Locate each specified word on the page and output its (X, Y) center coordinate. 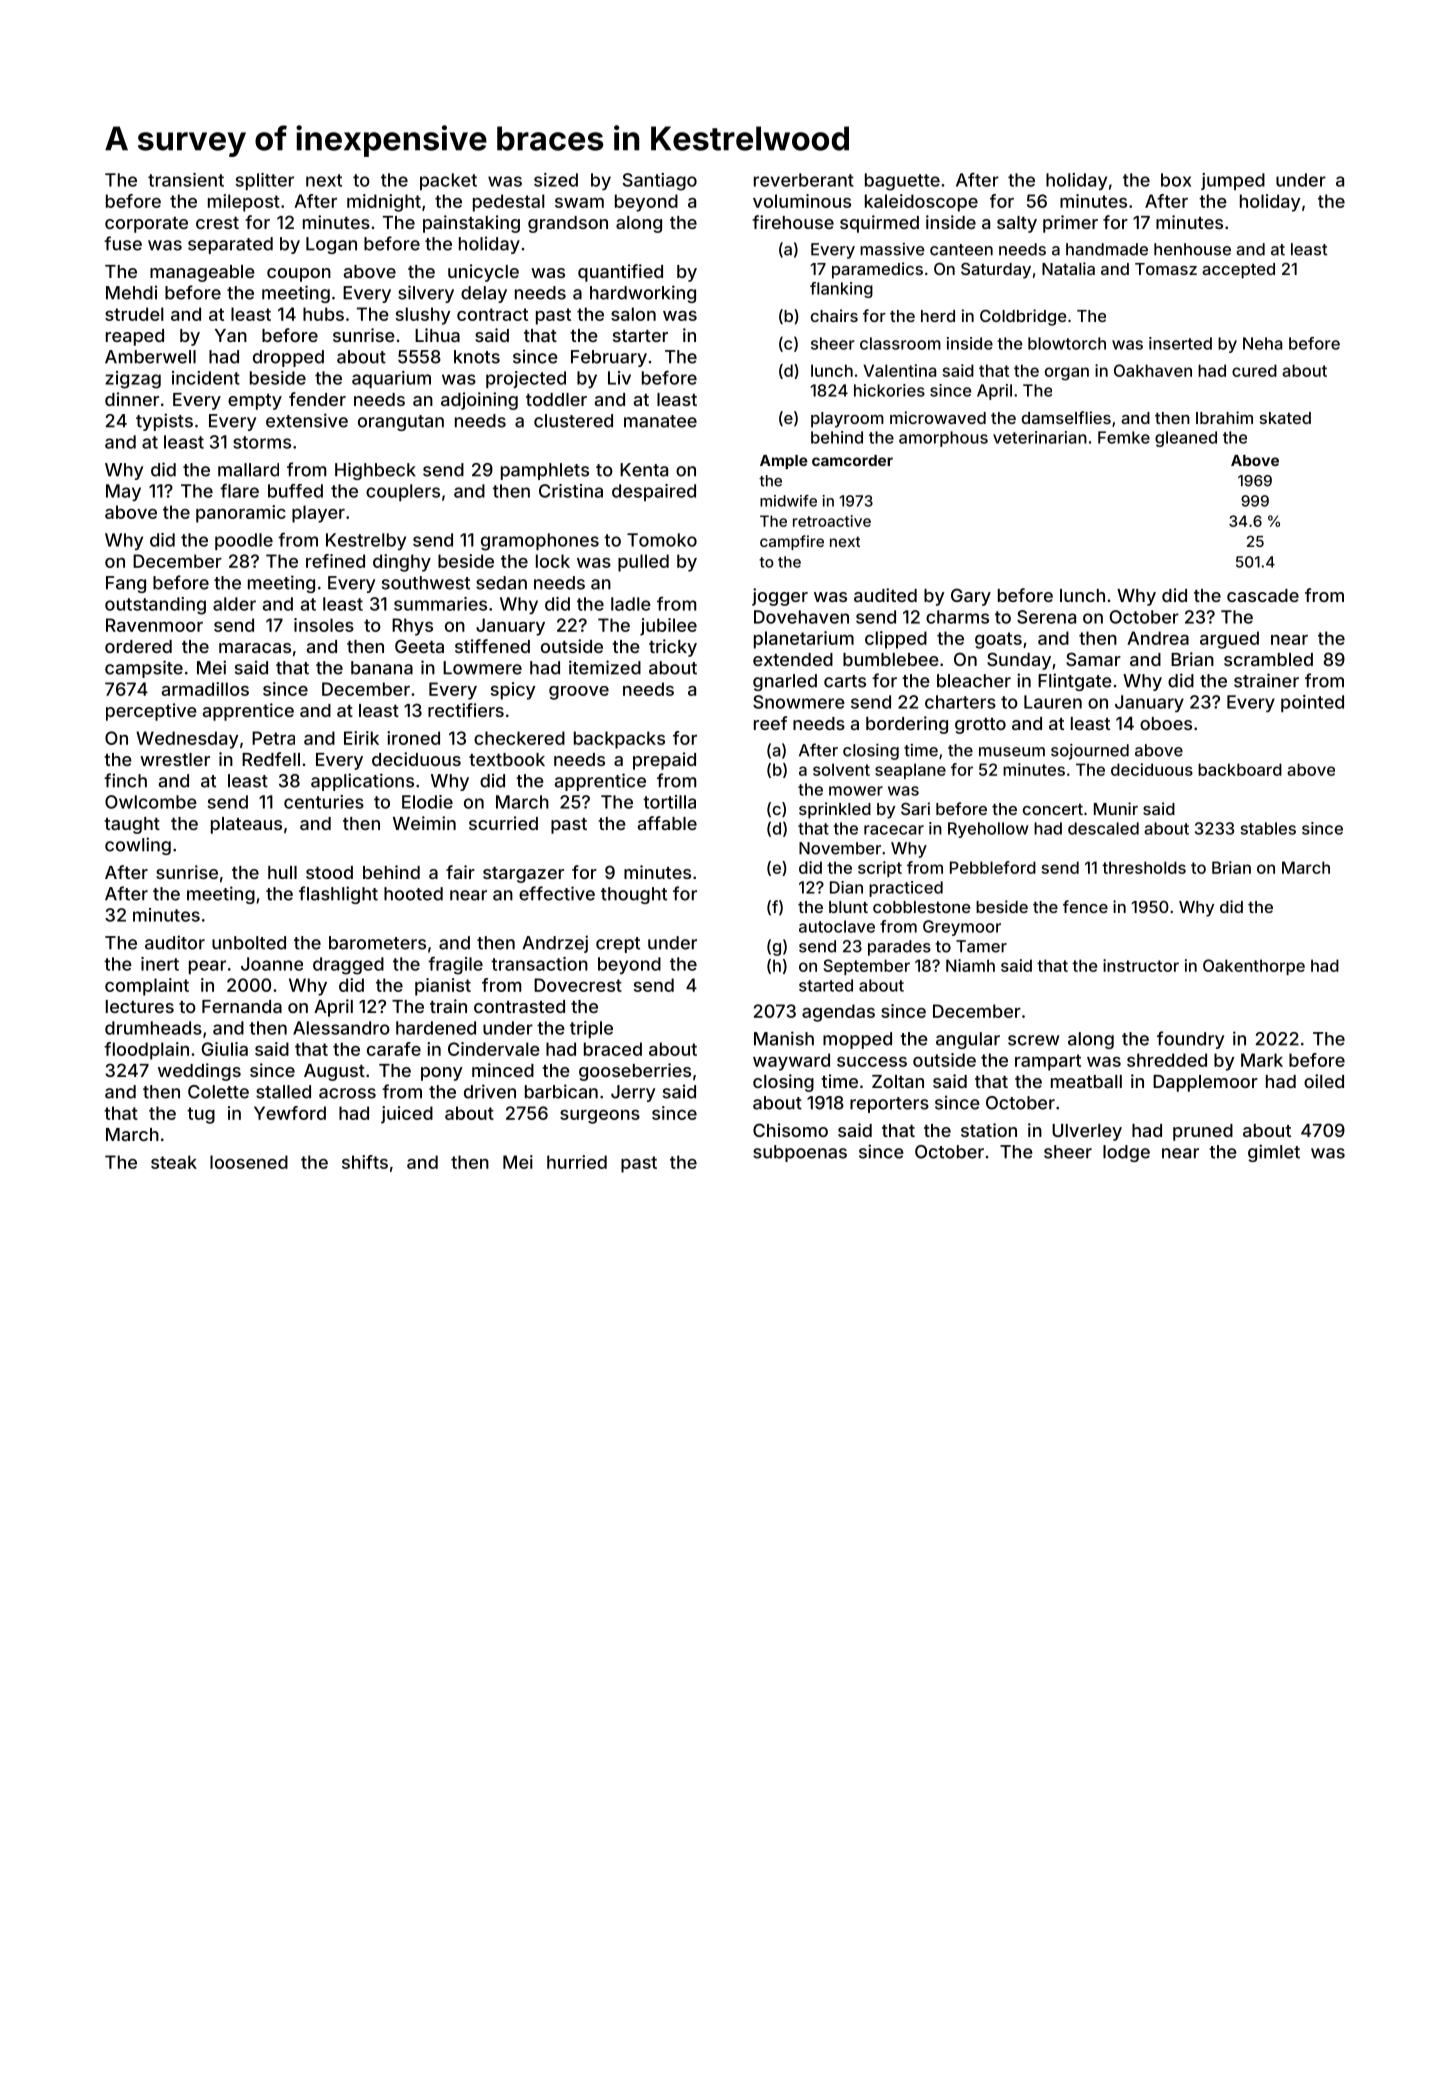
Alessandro (341, 1028)
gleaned (1186, 439)
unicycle (483, 273)
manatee (660, 421)
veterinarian (1040, 437)
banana (382, 668)
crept (618, 945)
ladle (631, 604)
